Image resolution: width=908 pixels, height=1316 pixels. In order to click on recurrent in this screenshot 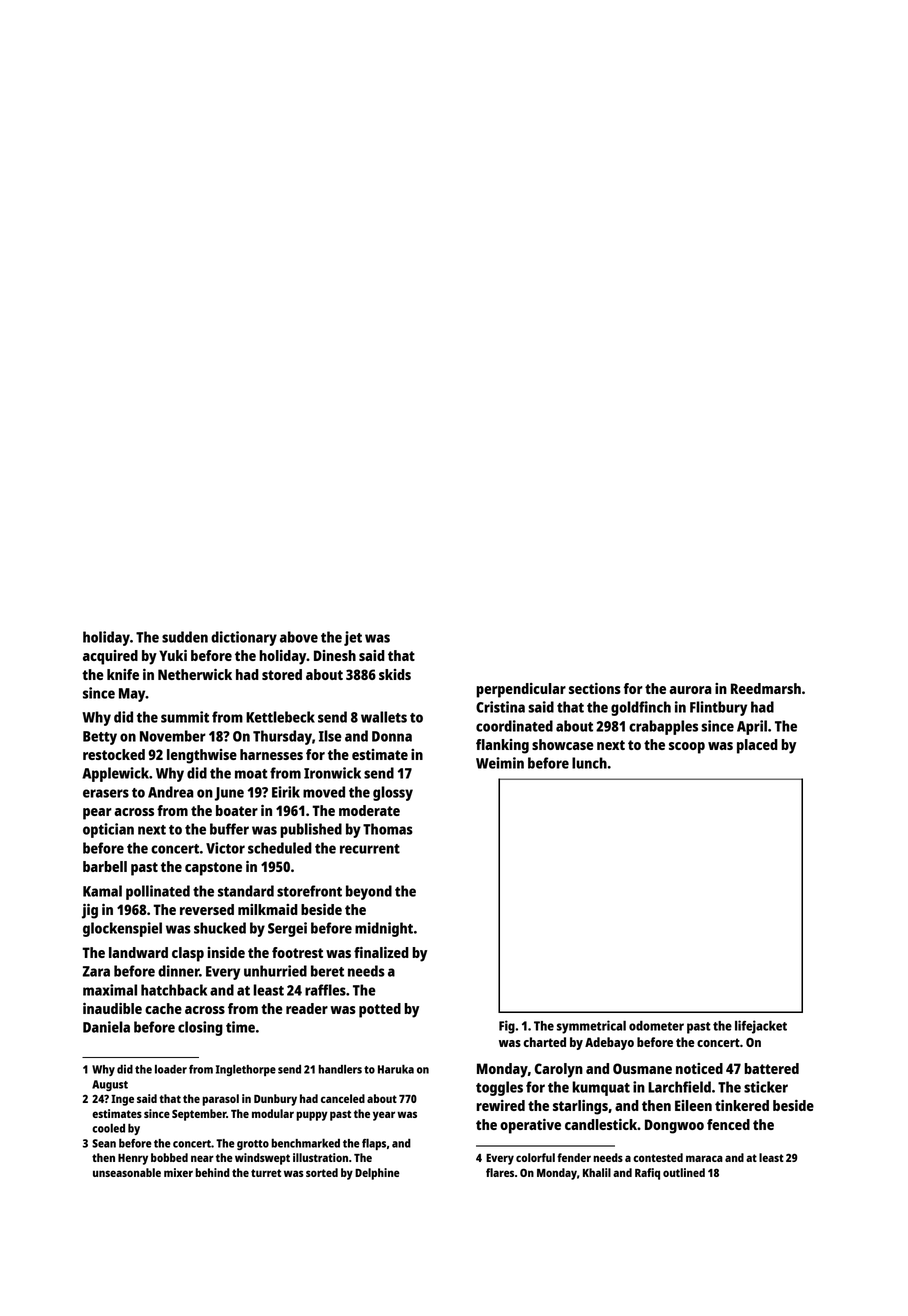, I will do `click(370, 849)`.
